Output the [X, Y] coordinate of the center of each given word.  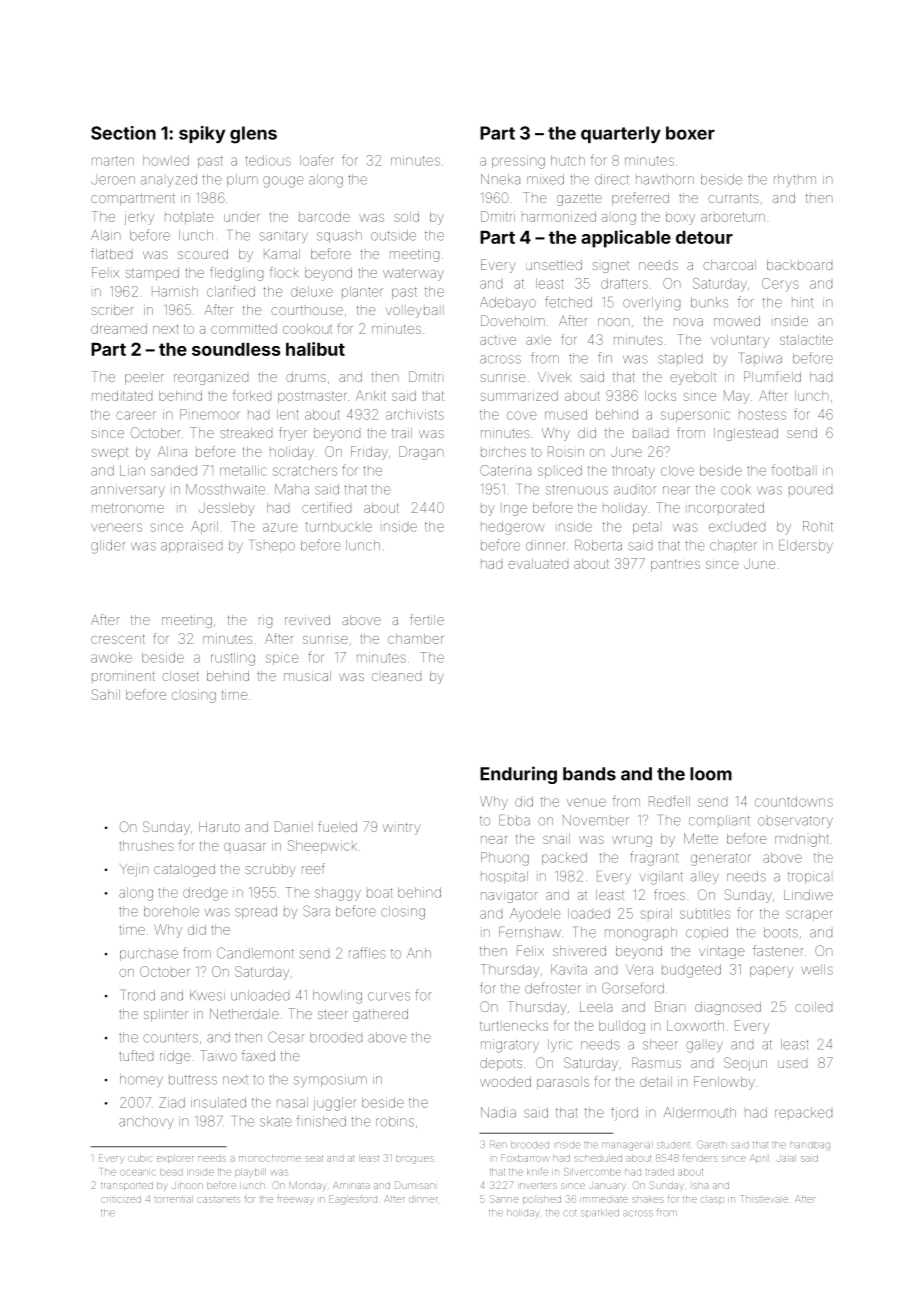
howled [166, 160]
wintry [402, 829]
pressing [518, 162]
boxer [690, 133]
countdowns [794, 801]
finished [321, 1121]
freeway [295, 1200]
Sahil [106, 694]
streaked [246, 433]
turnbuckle [339, 526]
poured [810, 490]
